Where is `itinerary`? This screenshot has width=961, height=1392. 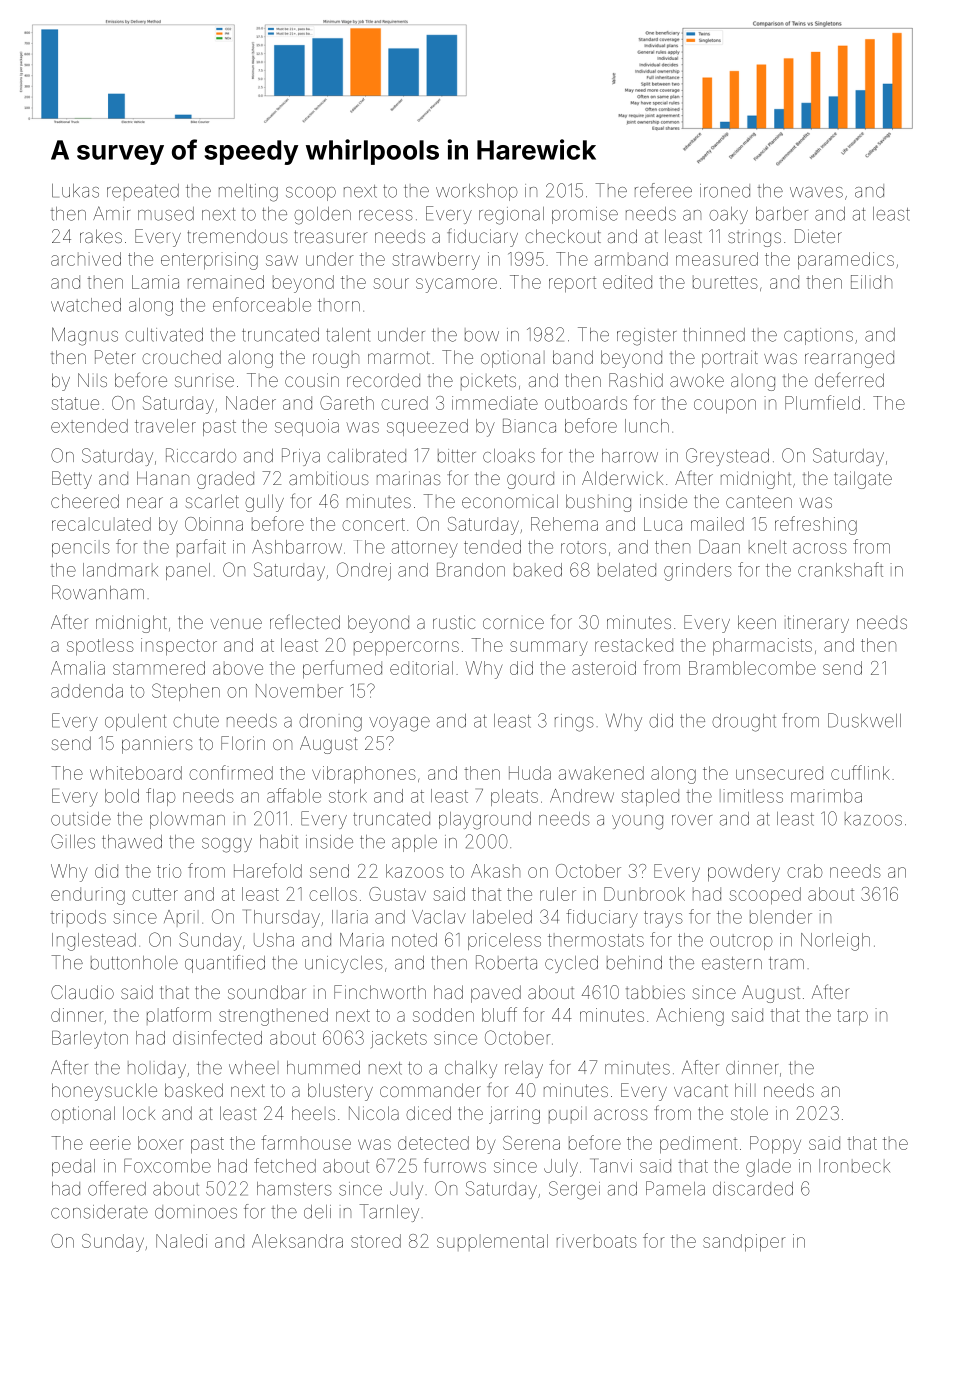
itinerary is located at coordinates (817, 624).
